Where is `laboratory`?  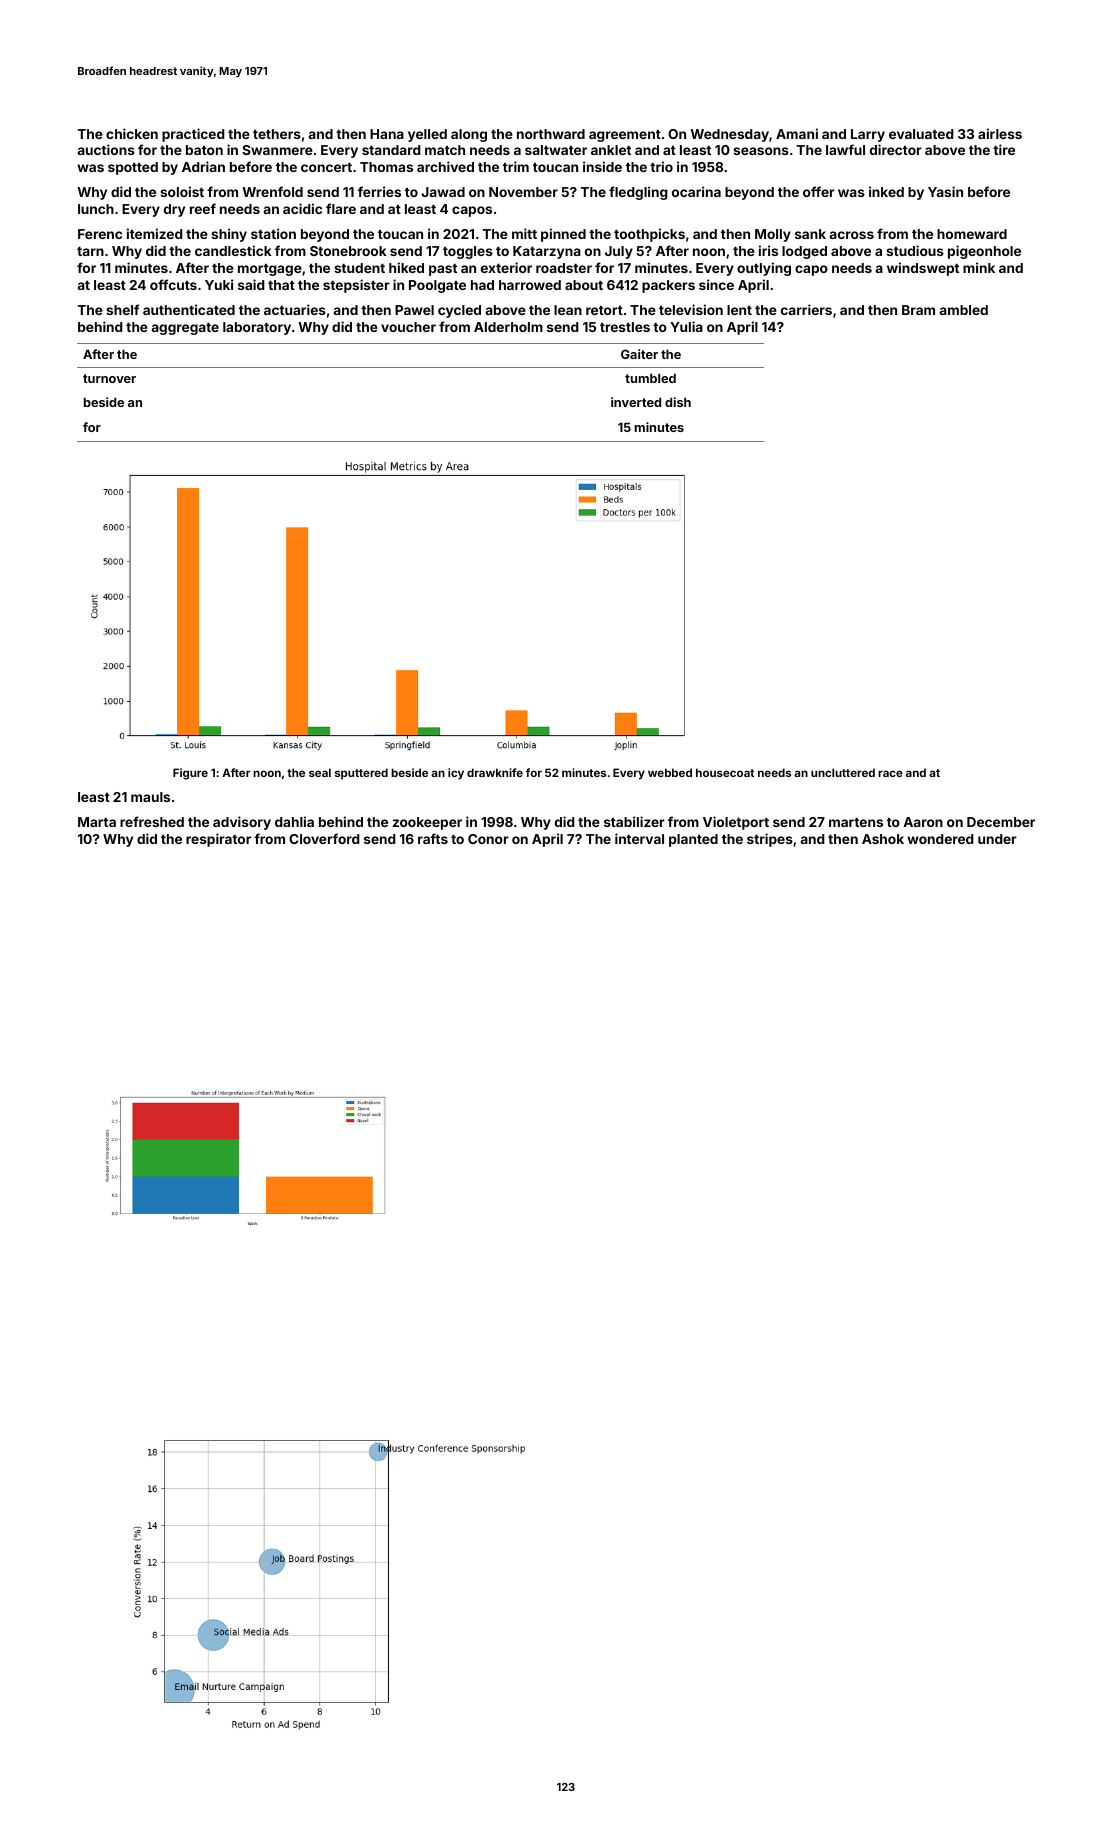
laboratory is located at coordinates (257, 328).
